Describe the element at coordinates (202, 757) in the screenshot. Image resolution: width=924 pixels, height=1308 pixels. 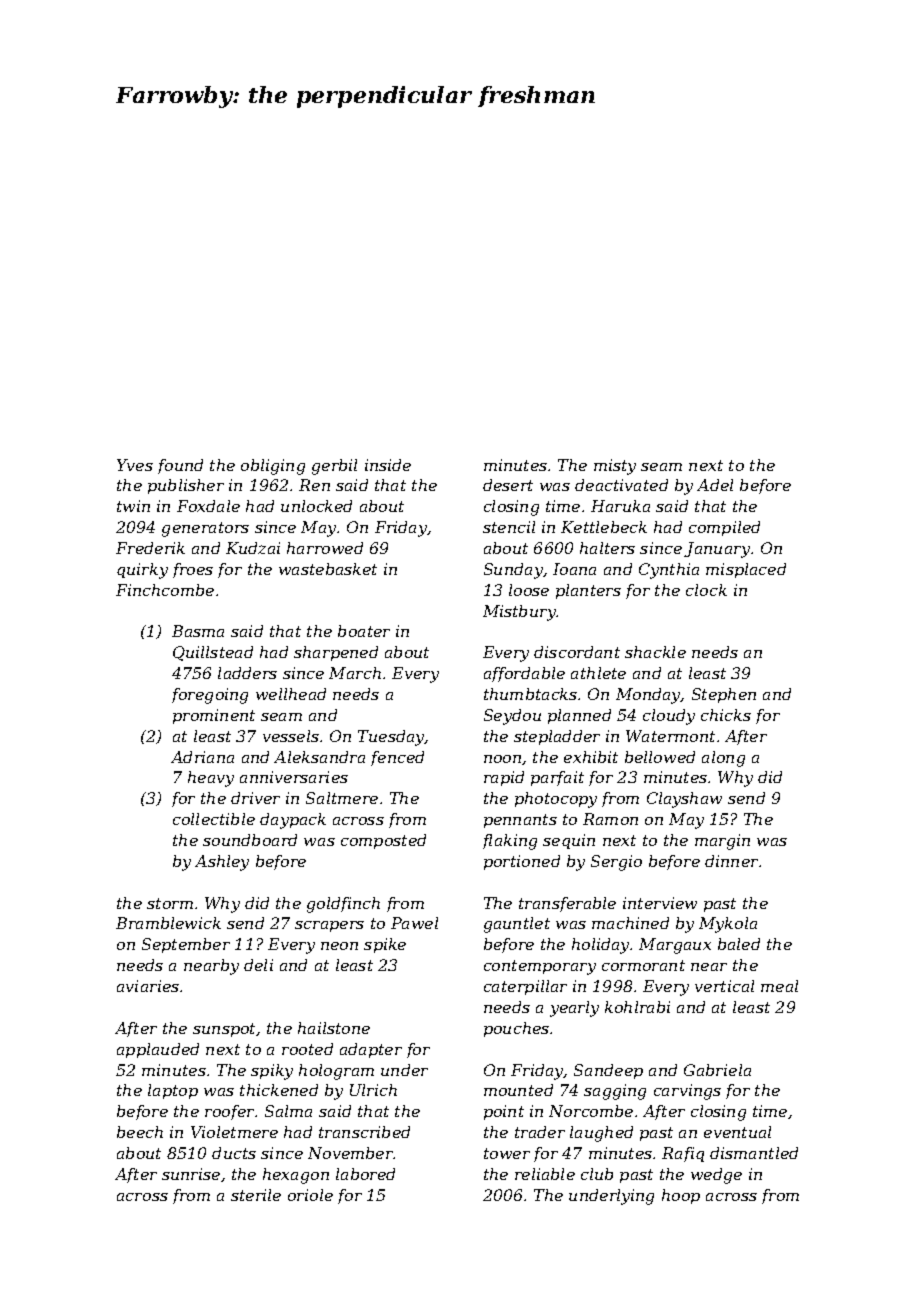
I see `Adriana` at that location.
